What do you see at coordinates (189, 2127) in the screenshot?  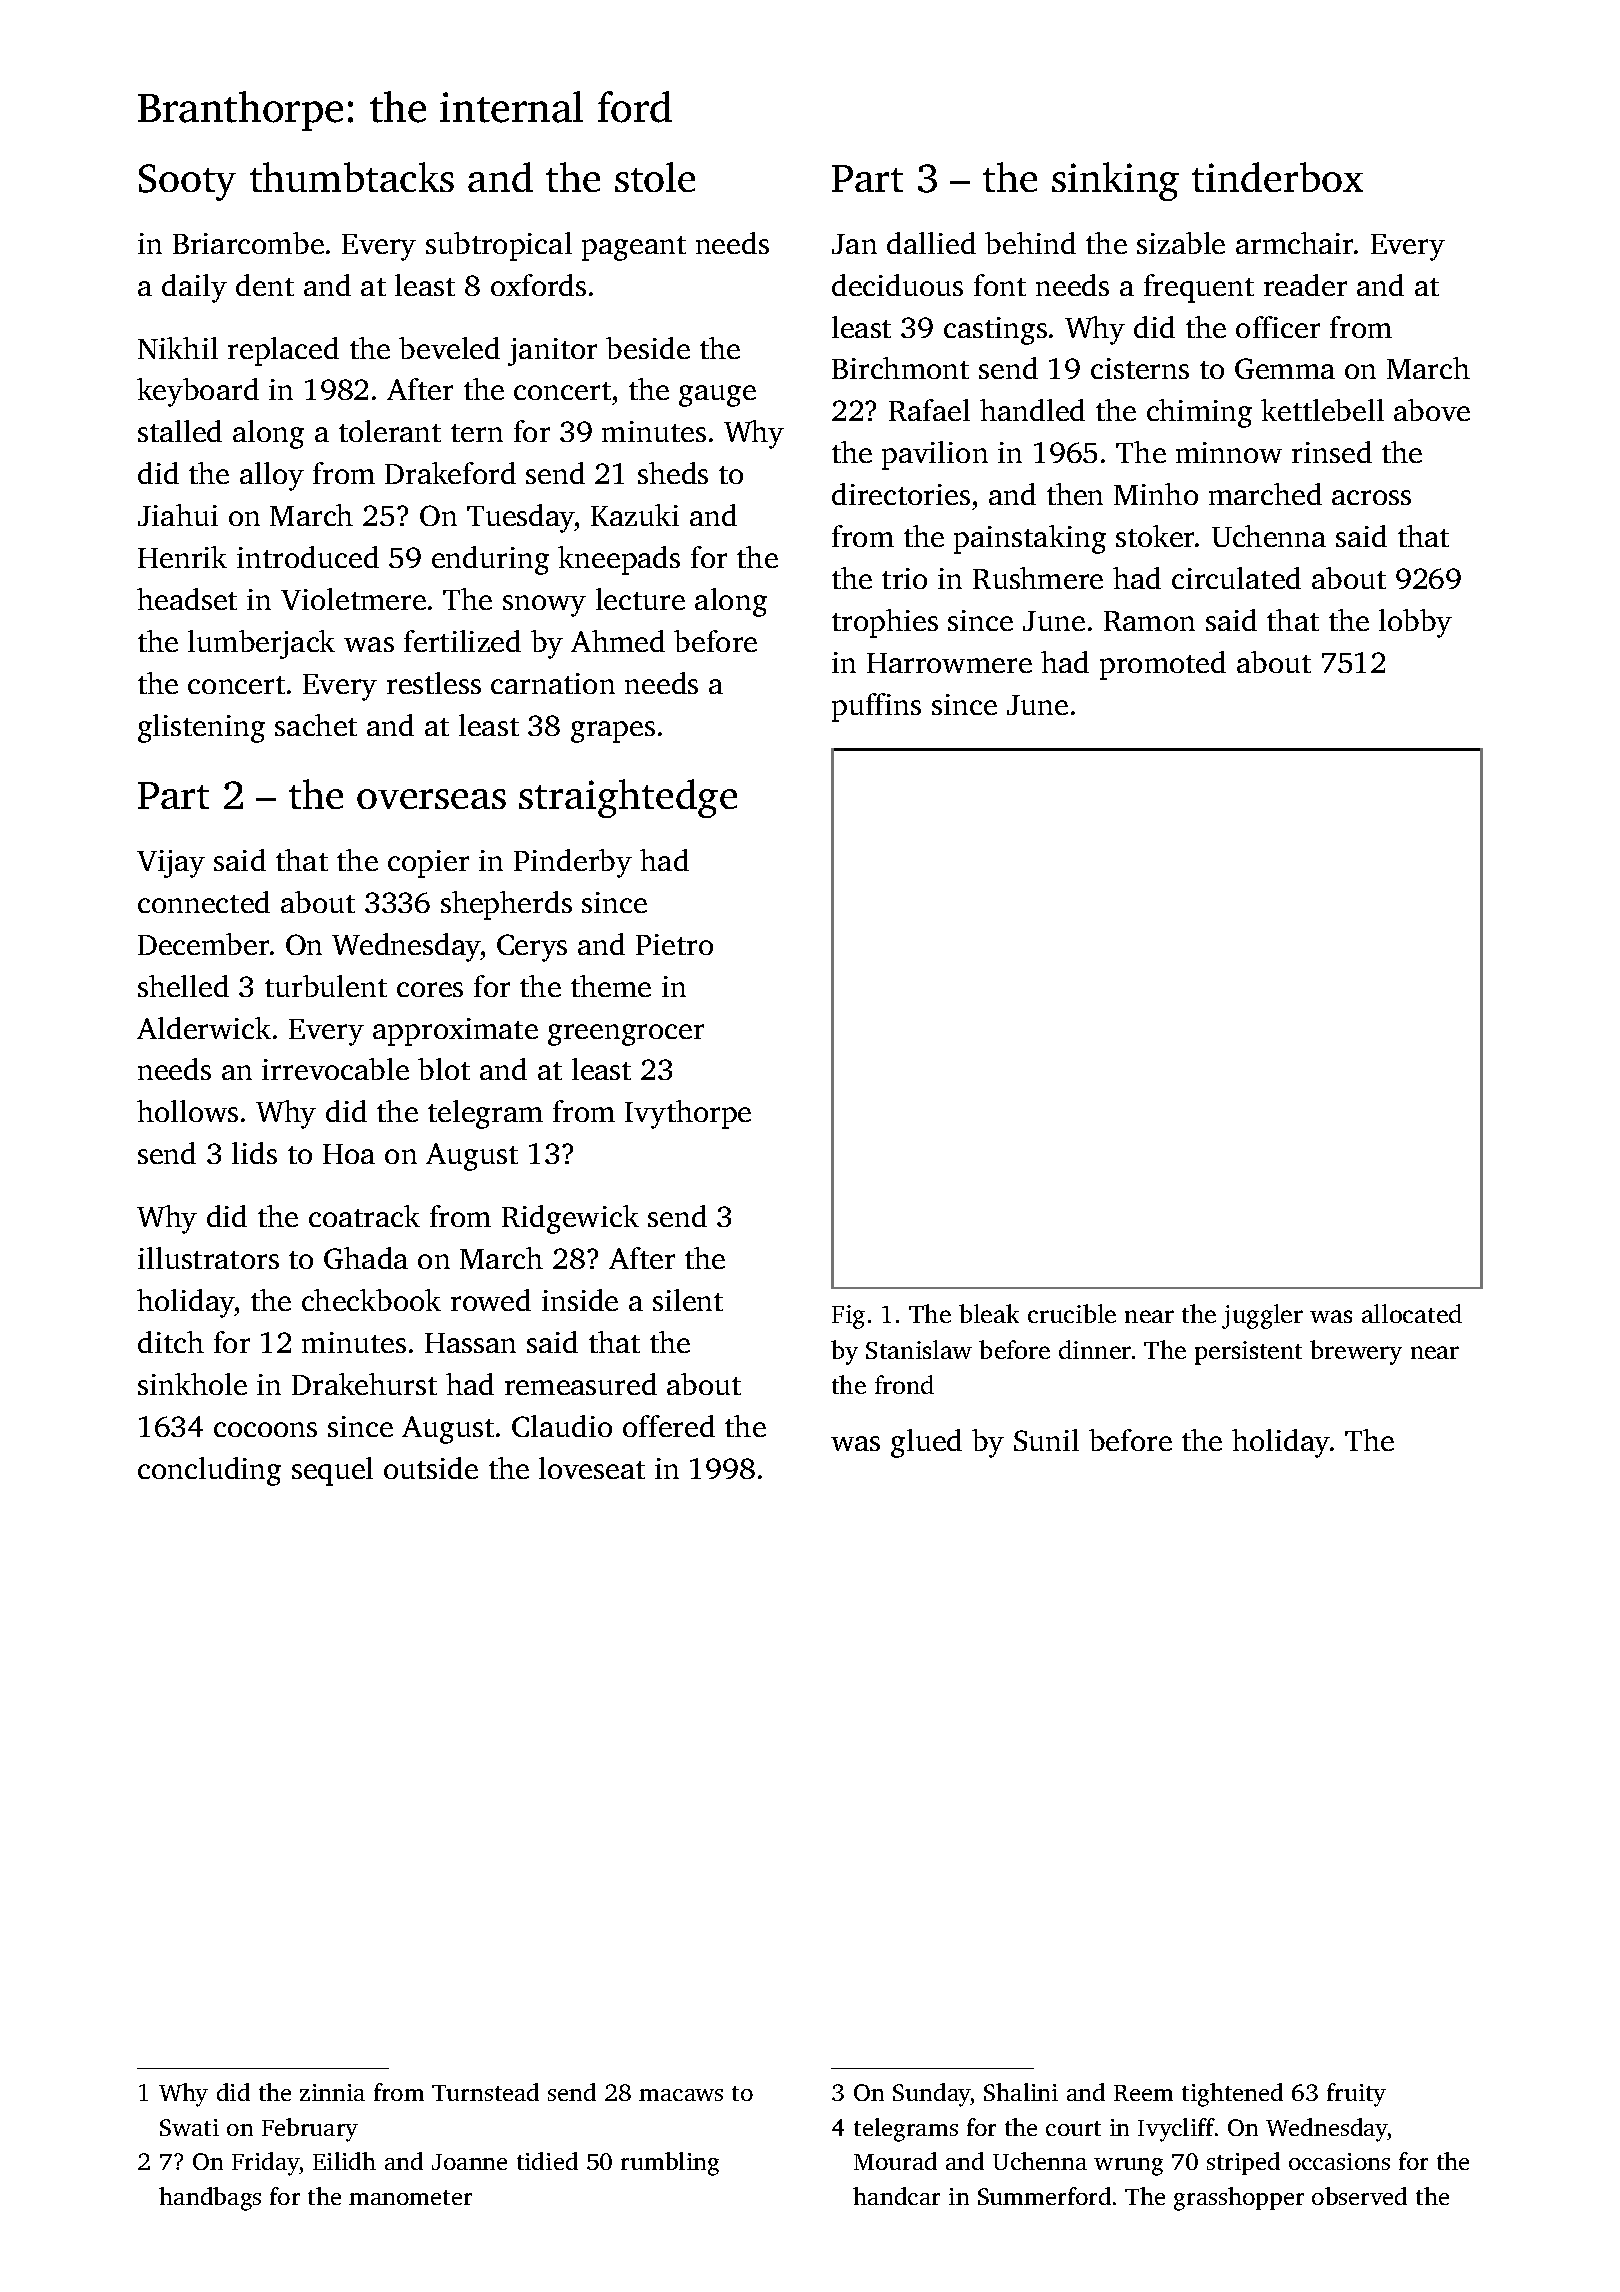 I see `Swati` at bounding box center [189, 2127].
